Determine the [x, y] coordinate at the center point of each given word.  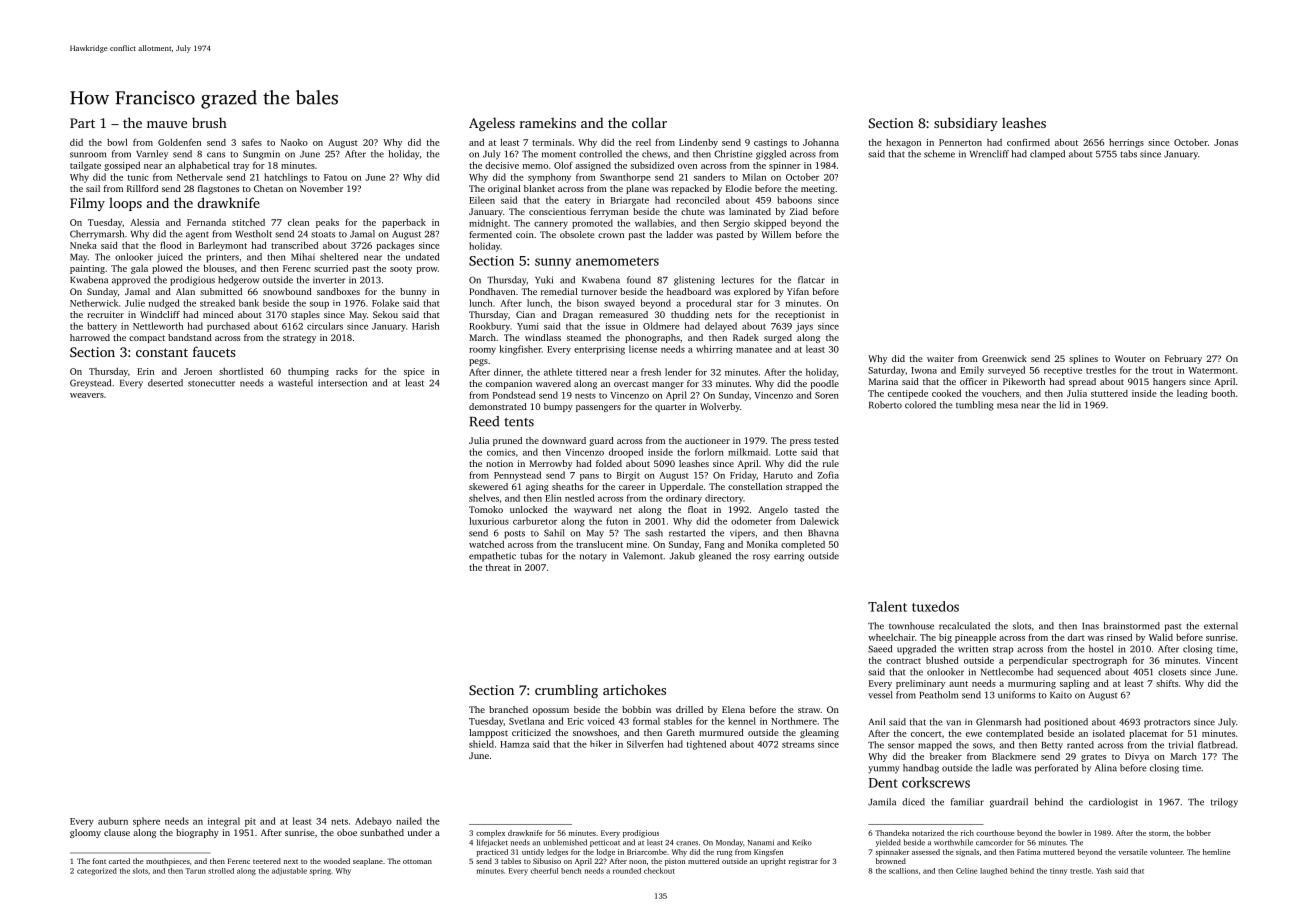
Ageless [492, 124]
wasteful [295, 383]
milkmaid [748, 452]
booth [1223, 393]
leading [1192, 394]
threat [498, 567]
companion [509, 384]
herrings [1126, 143]
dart [1076, 637]
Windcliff [160, 314]
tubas [531, 556]
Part [82, 123]
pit [250, 822]
